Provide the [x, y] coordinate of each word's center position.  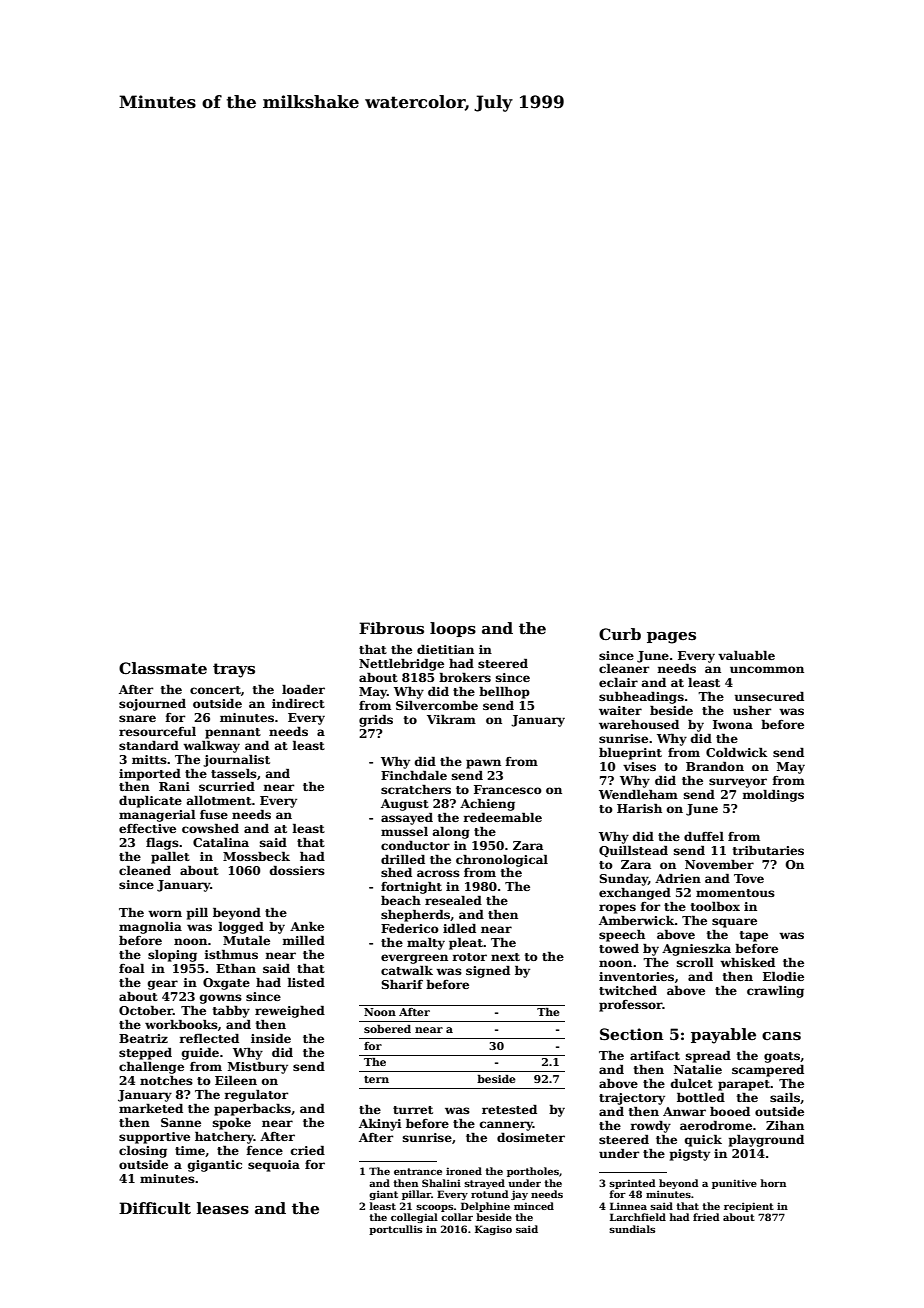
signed [488, 971]
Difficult [155, 1208]
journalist [236, 760]
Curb [620, 634]
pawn [483, 764]
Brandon [715, 766]
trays [234, 670]
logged [241, 927]
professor [631, 1006]
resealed [453, 900]
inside [271, 1038]
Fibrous [391, 628]
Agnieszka [696, 950]
